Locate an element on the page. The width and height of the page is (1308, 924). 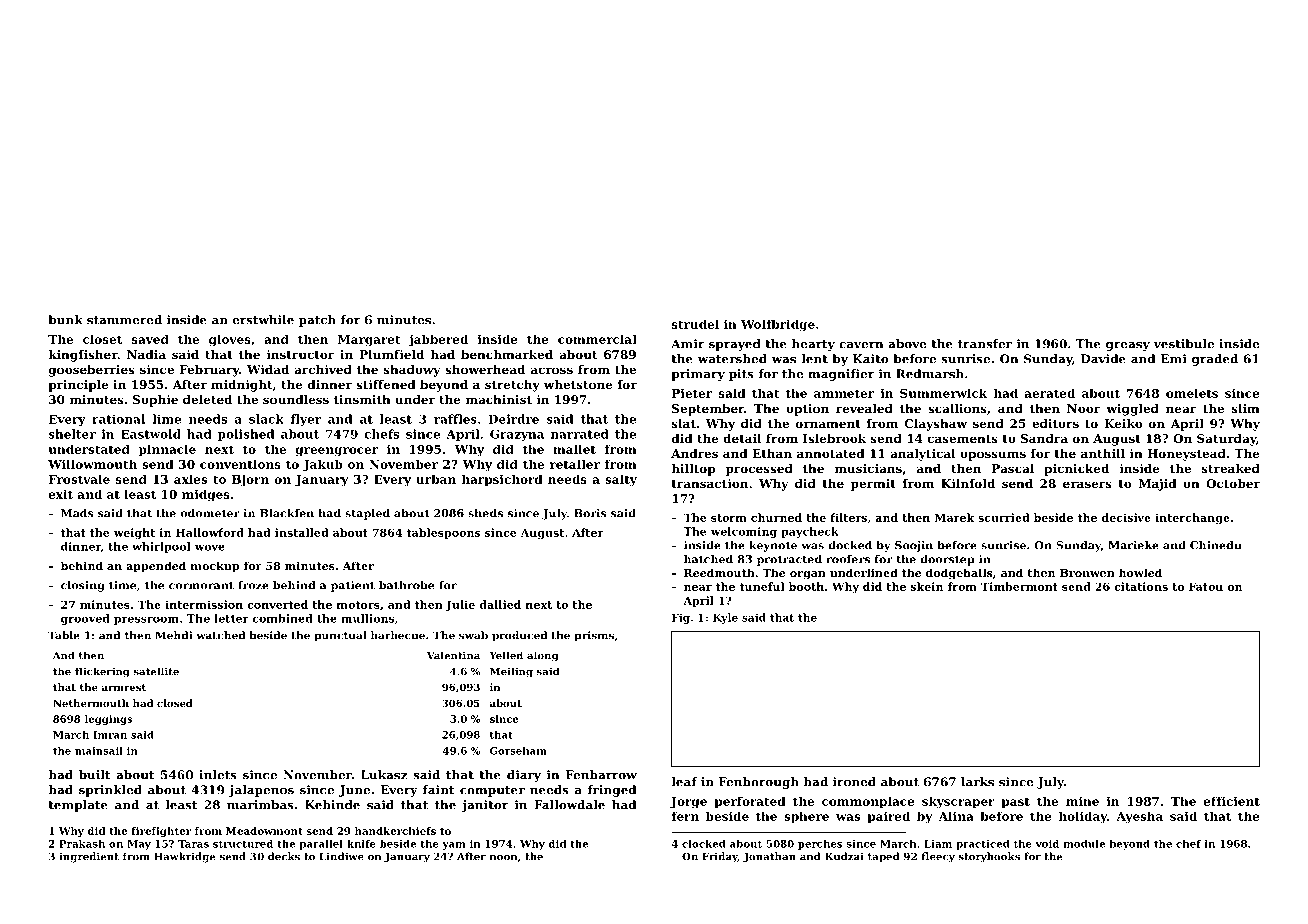
Wolfbridge is located at coordinates (778, 325).
